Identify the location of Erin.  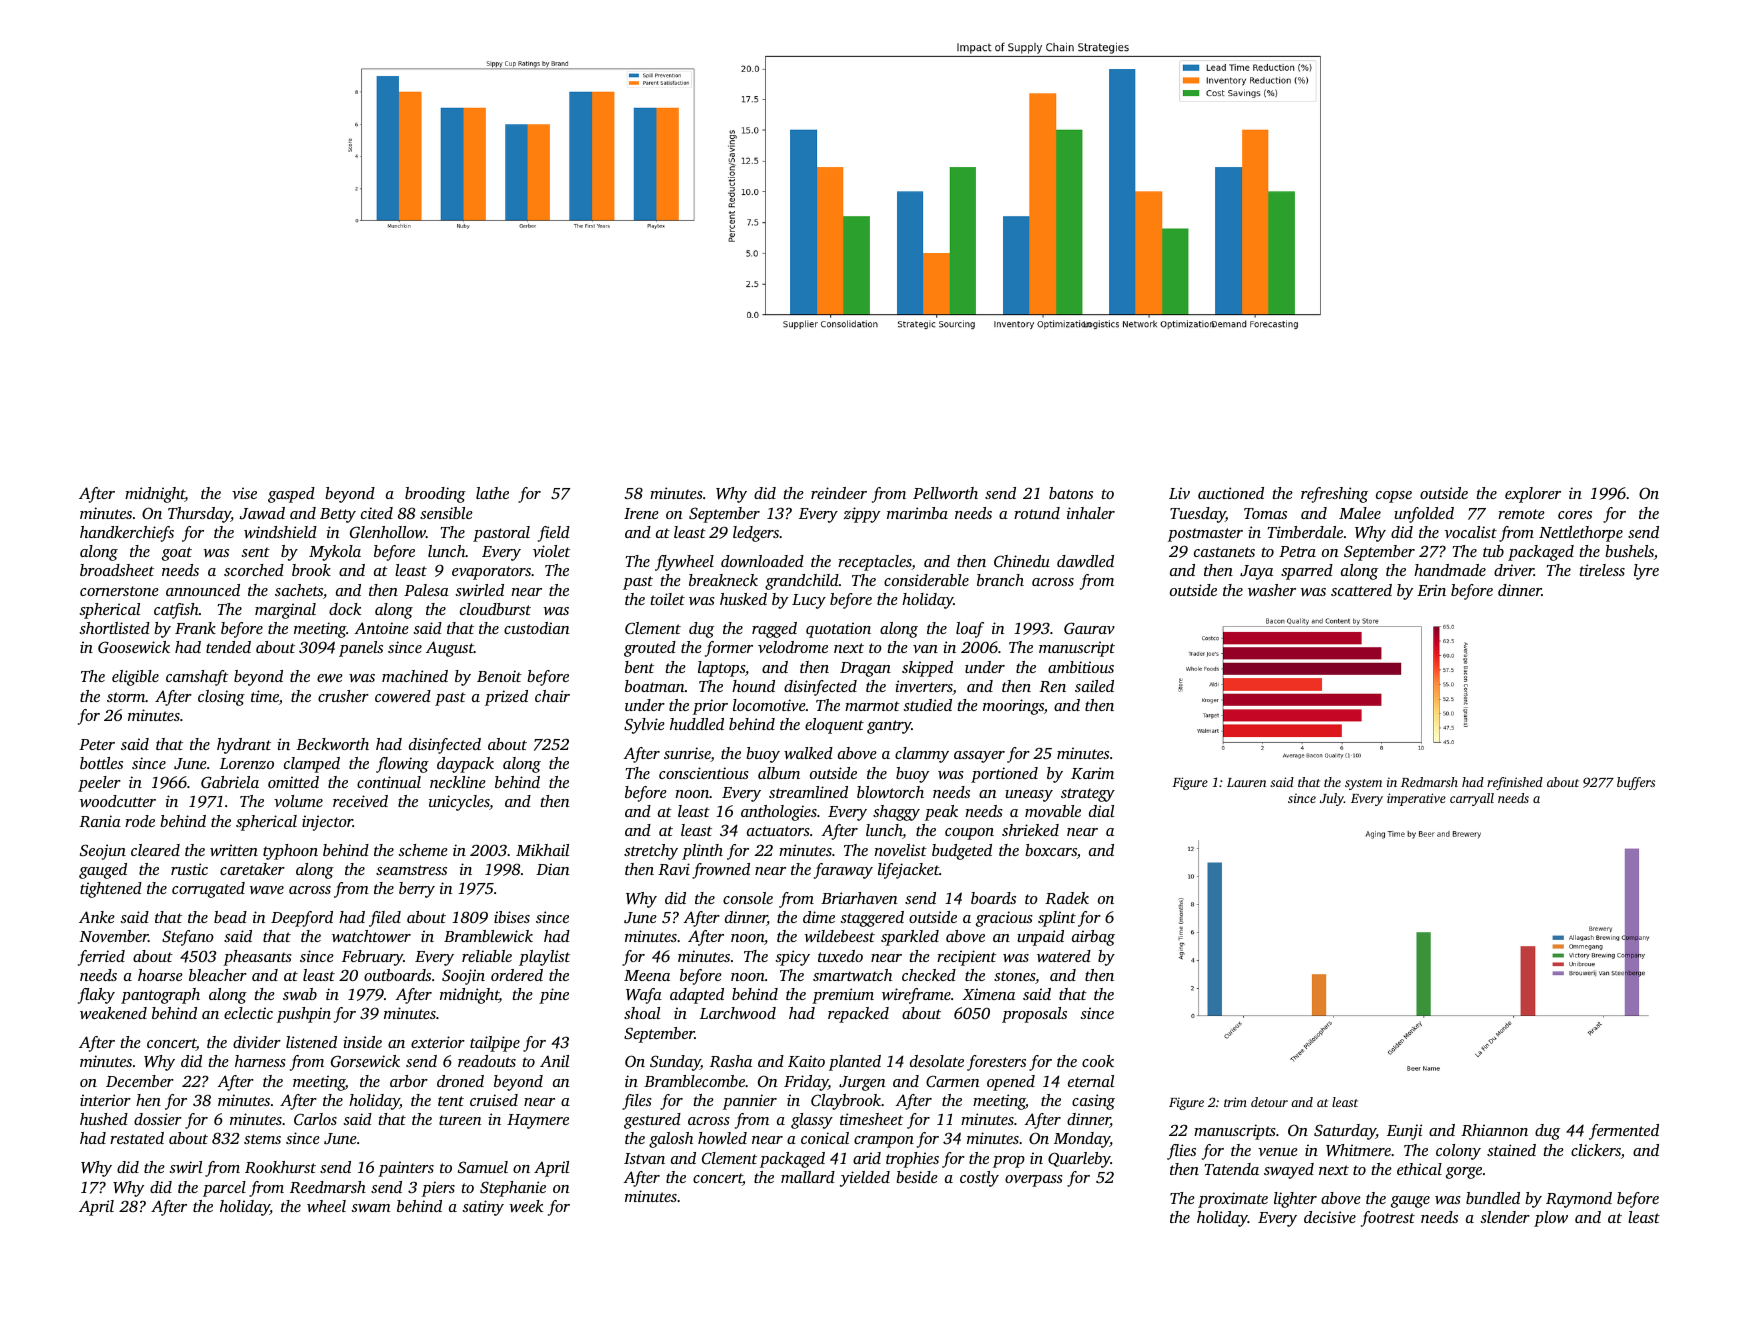
(1431, 590).
